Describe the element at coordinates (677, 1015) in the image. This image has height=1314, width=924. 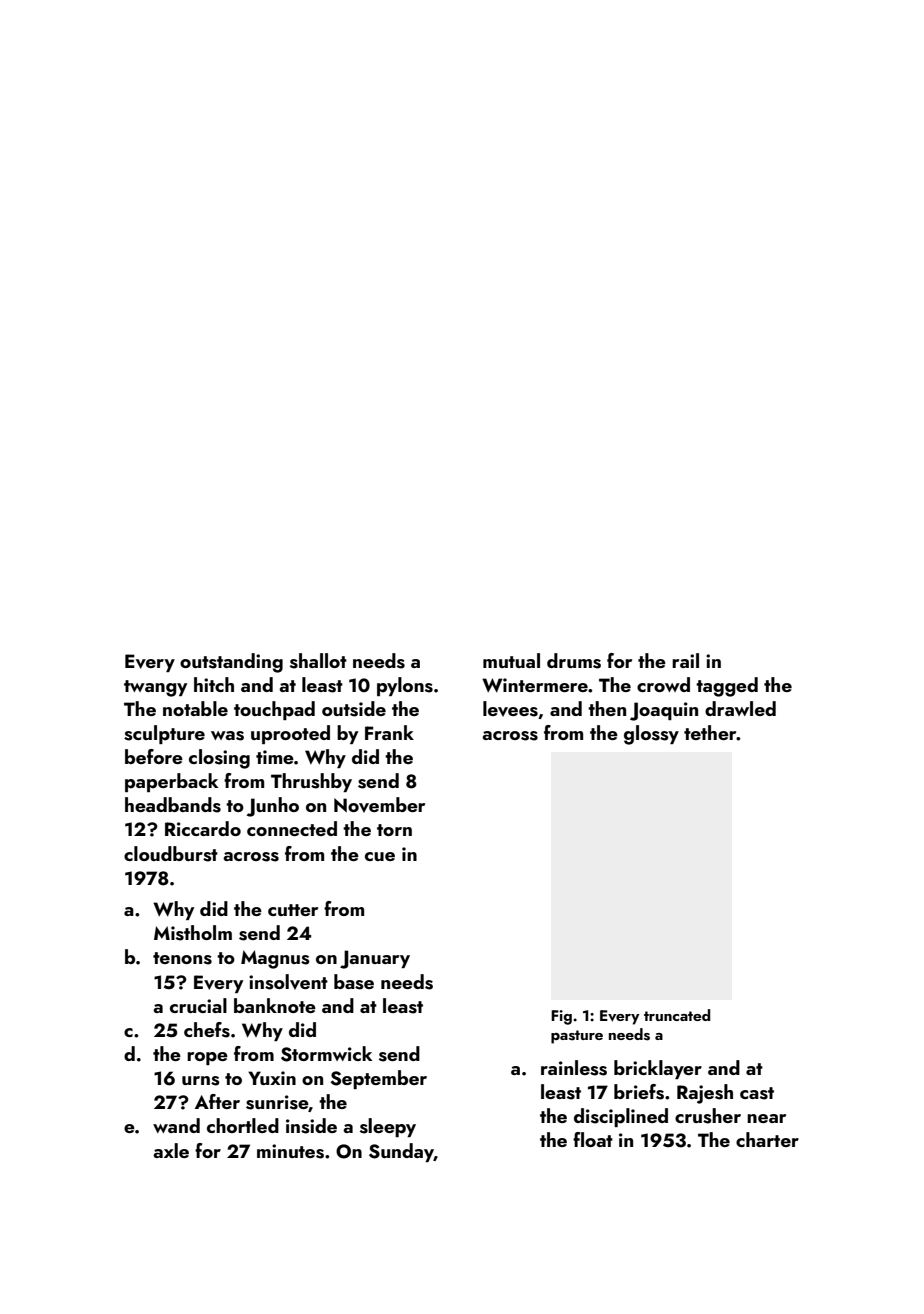
I see `truncated` at that location.
